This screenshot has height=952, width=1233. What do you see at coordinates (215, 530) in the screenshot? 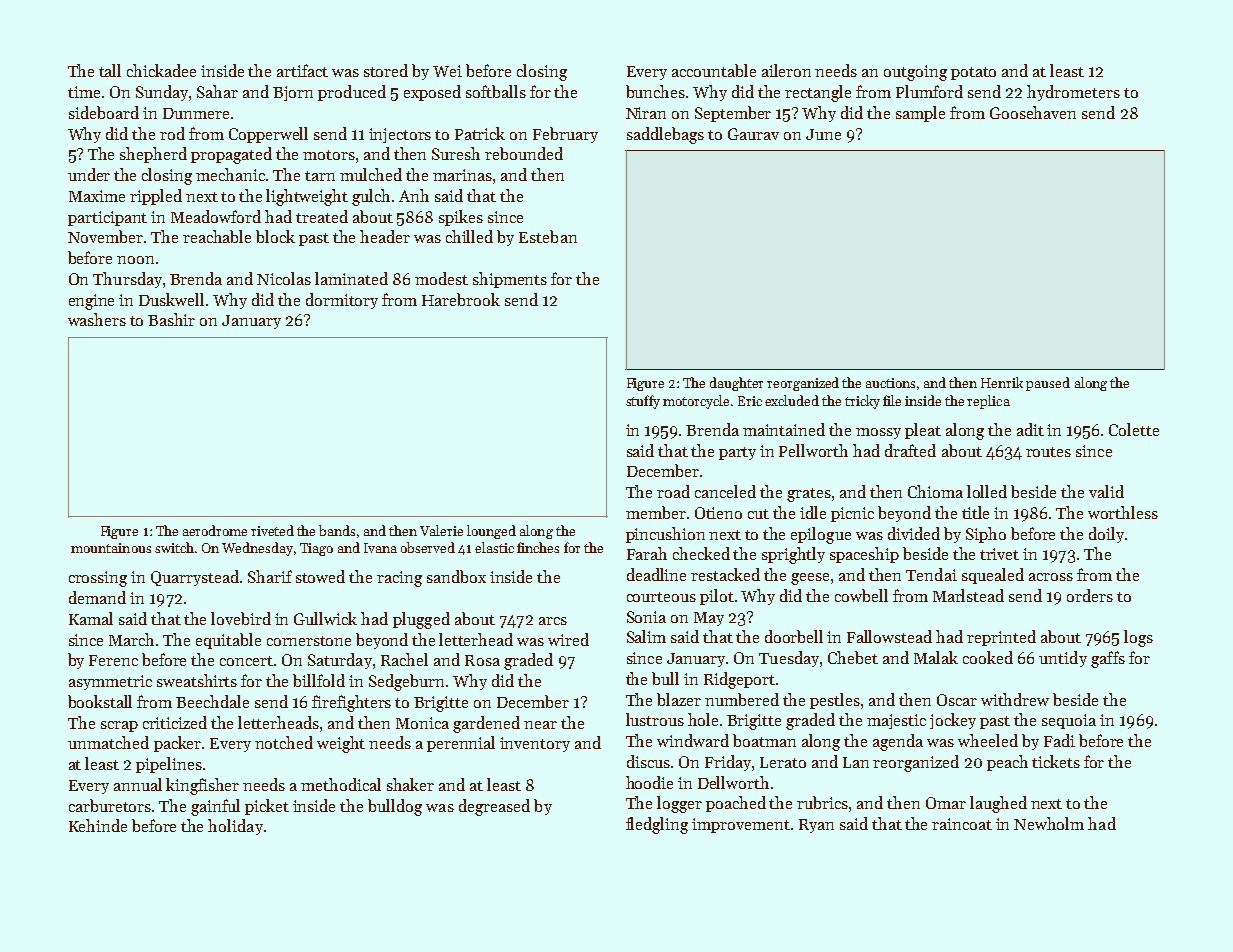
I see `aerodrome` at bounding box center [215, 530].
